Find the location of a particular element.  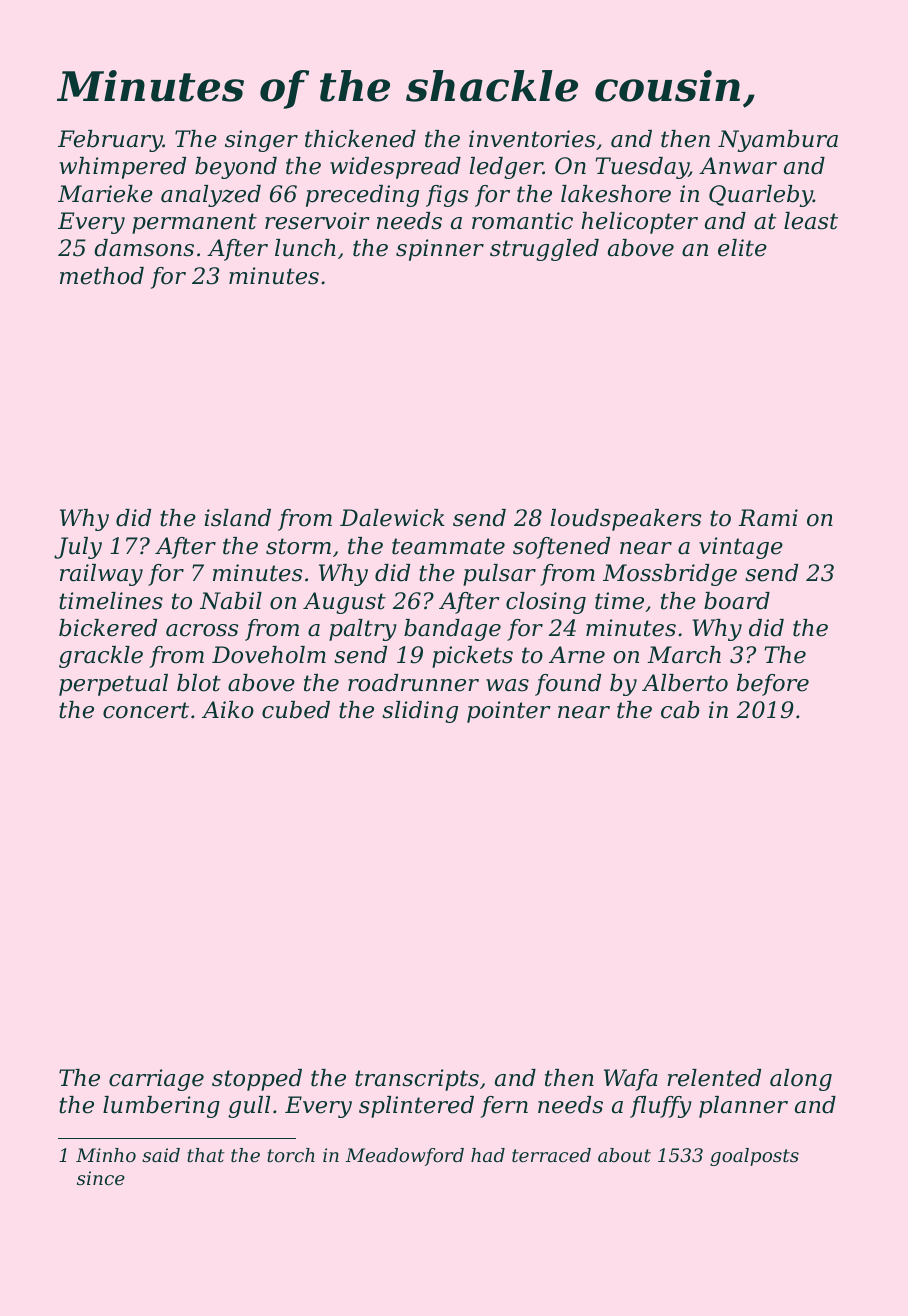

pointer is located at coordinates (509, 712).
